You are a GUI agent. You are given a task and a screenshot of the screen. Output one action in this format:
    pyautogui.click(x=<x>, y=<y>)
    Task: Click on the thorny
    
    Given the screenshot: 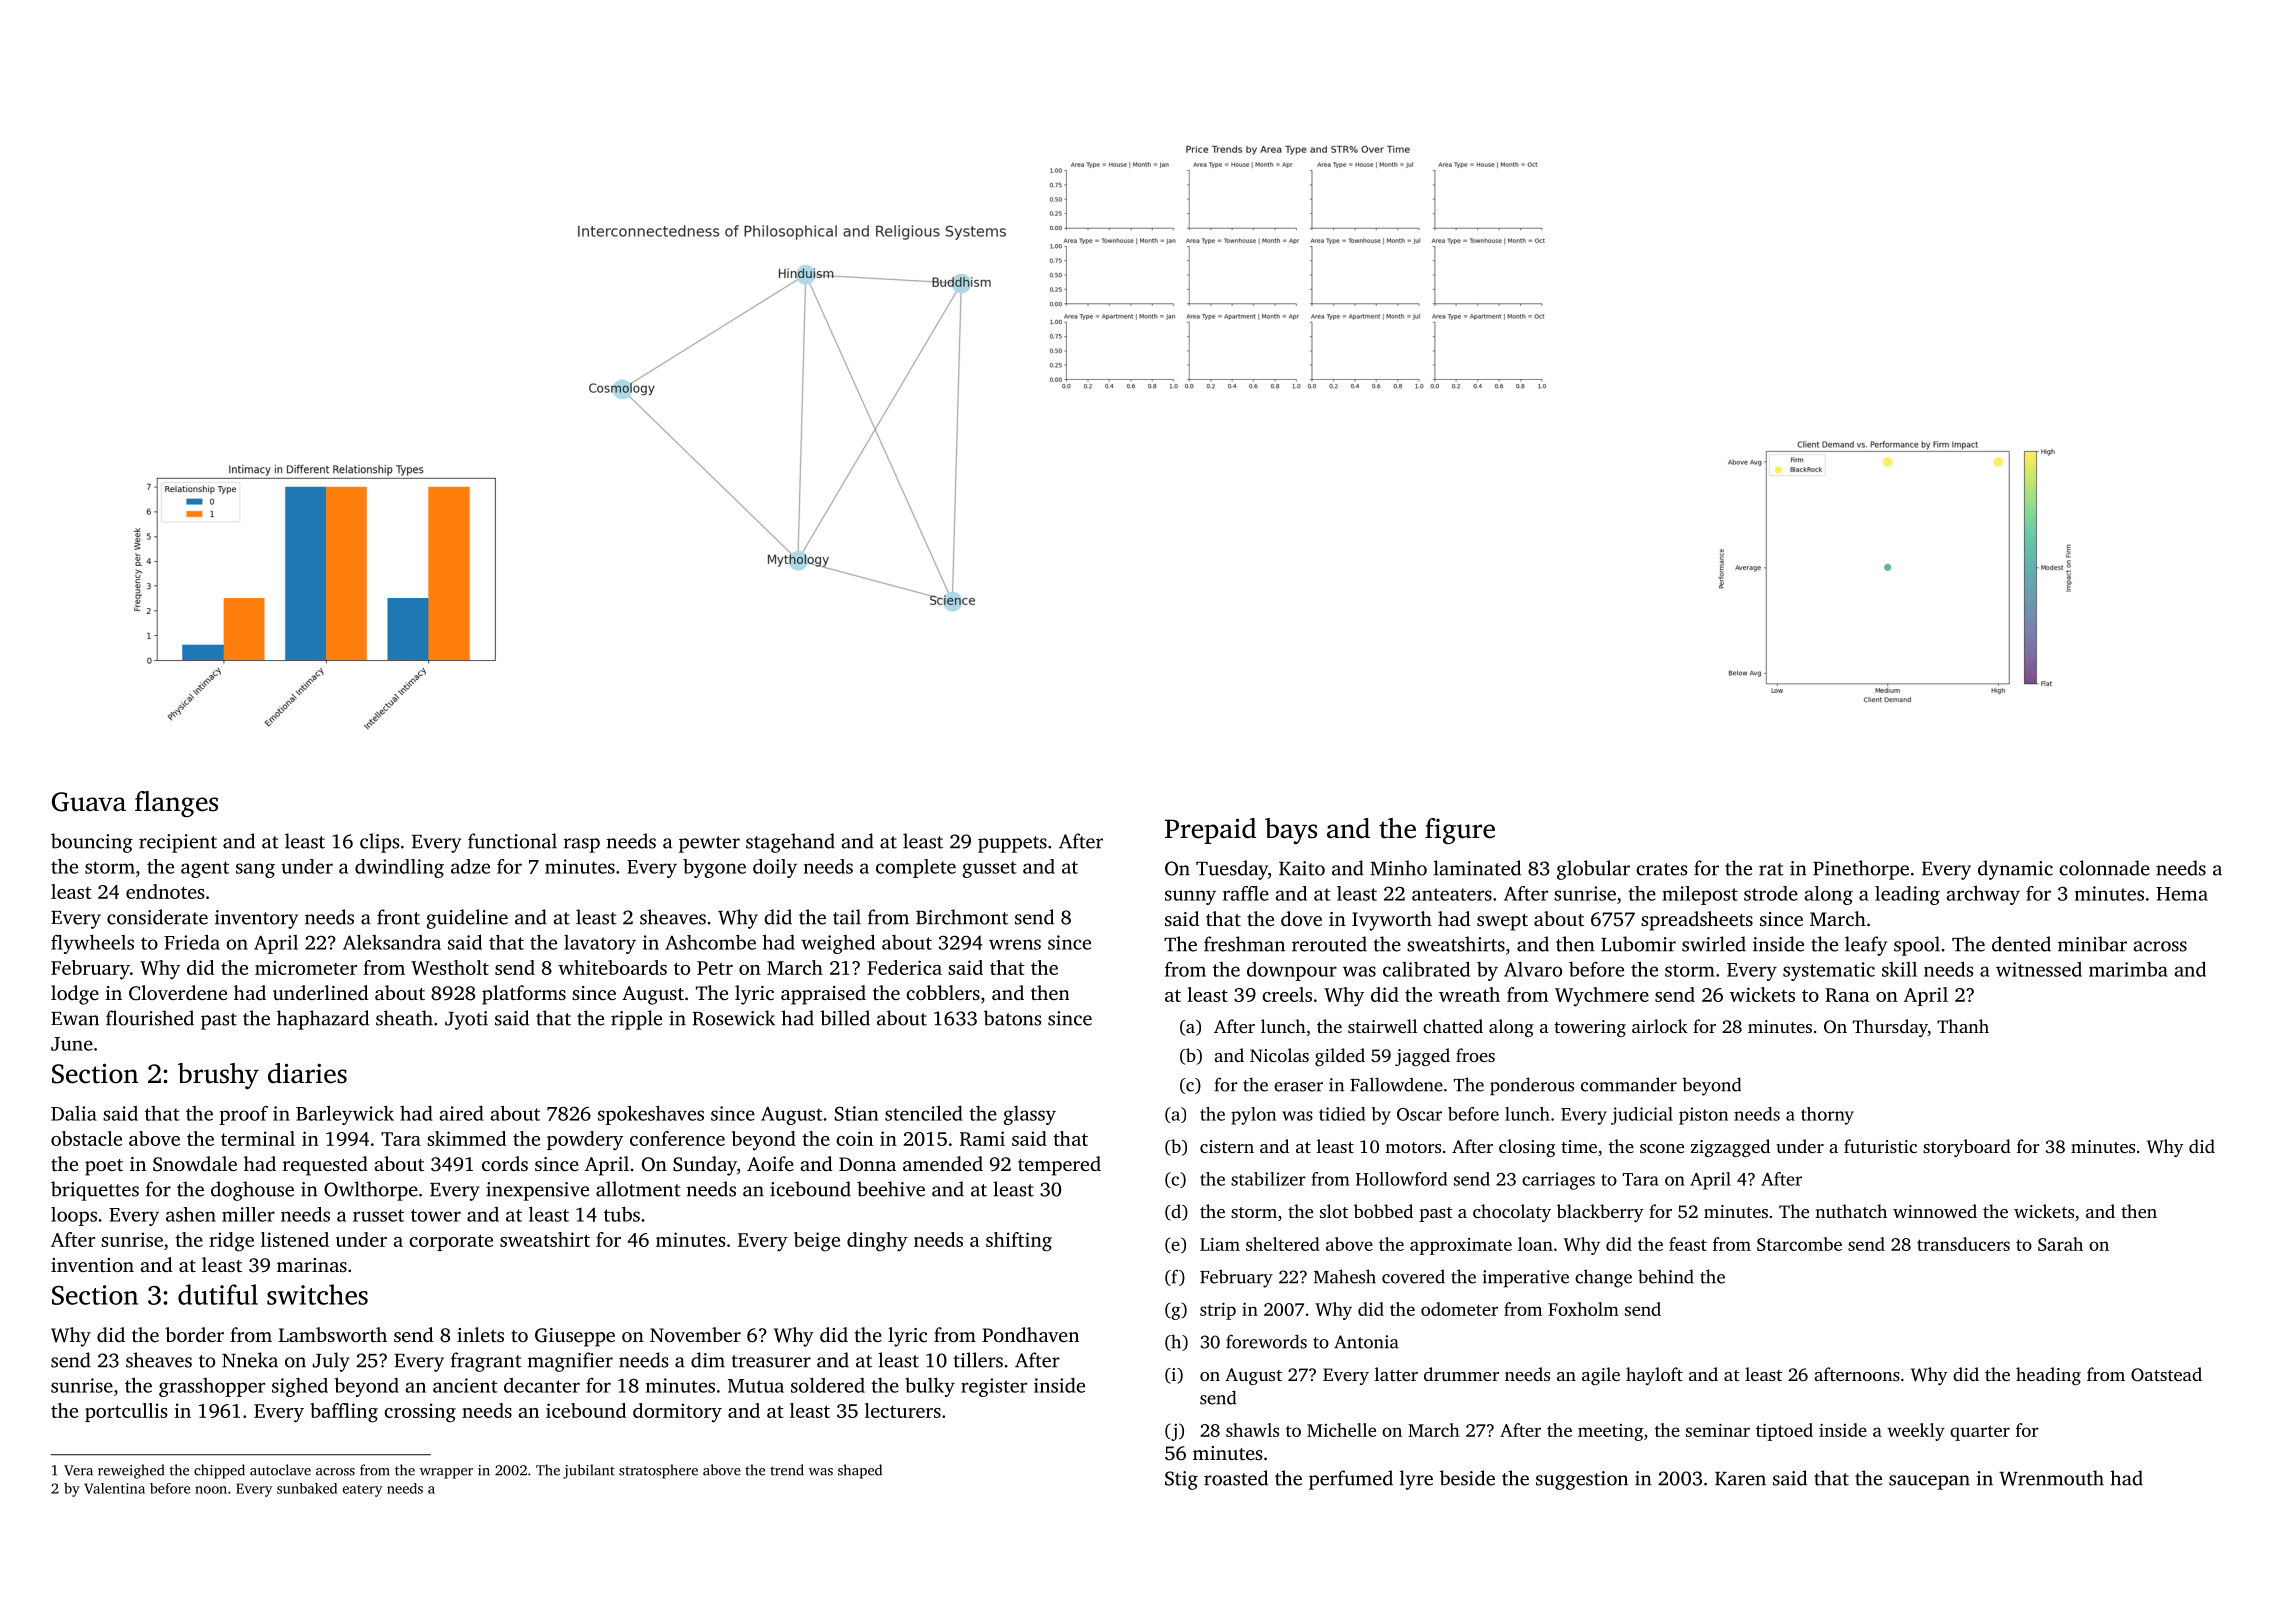 What is the action you would take?
    pyautogui.click(x=1827, y=1116)
